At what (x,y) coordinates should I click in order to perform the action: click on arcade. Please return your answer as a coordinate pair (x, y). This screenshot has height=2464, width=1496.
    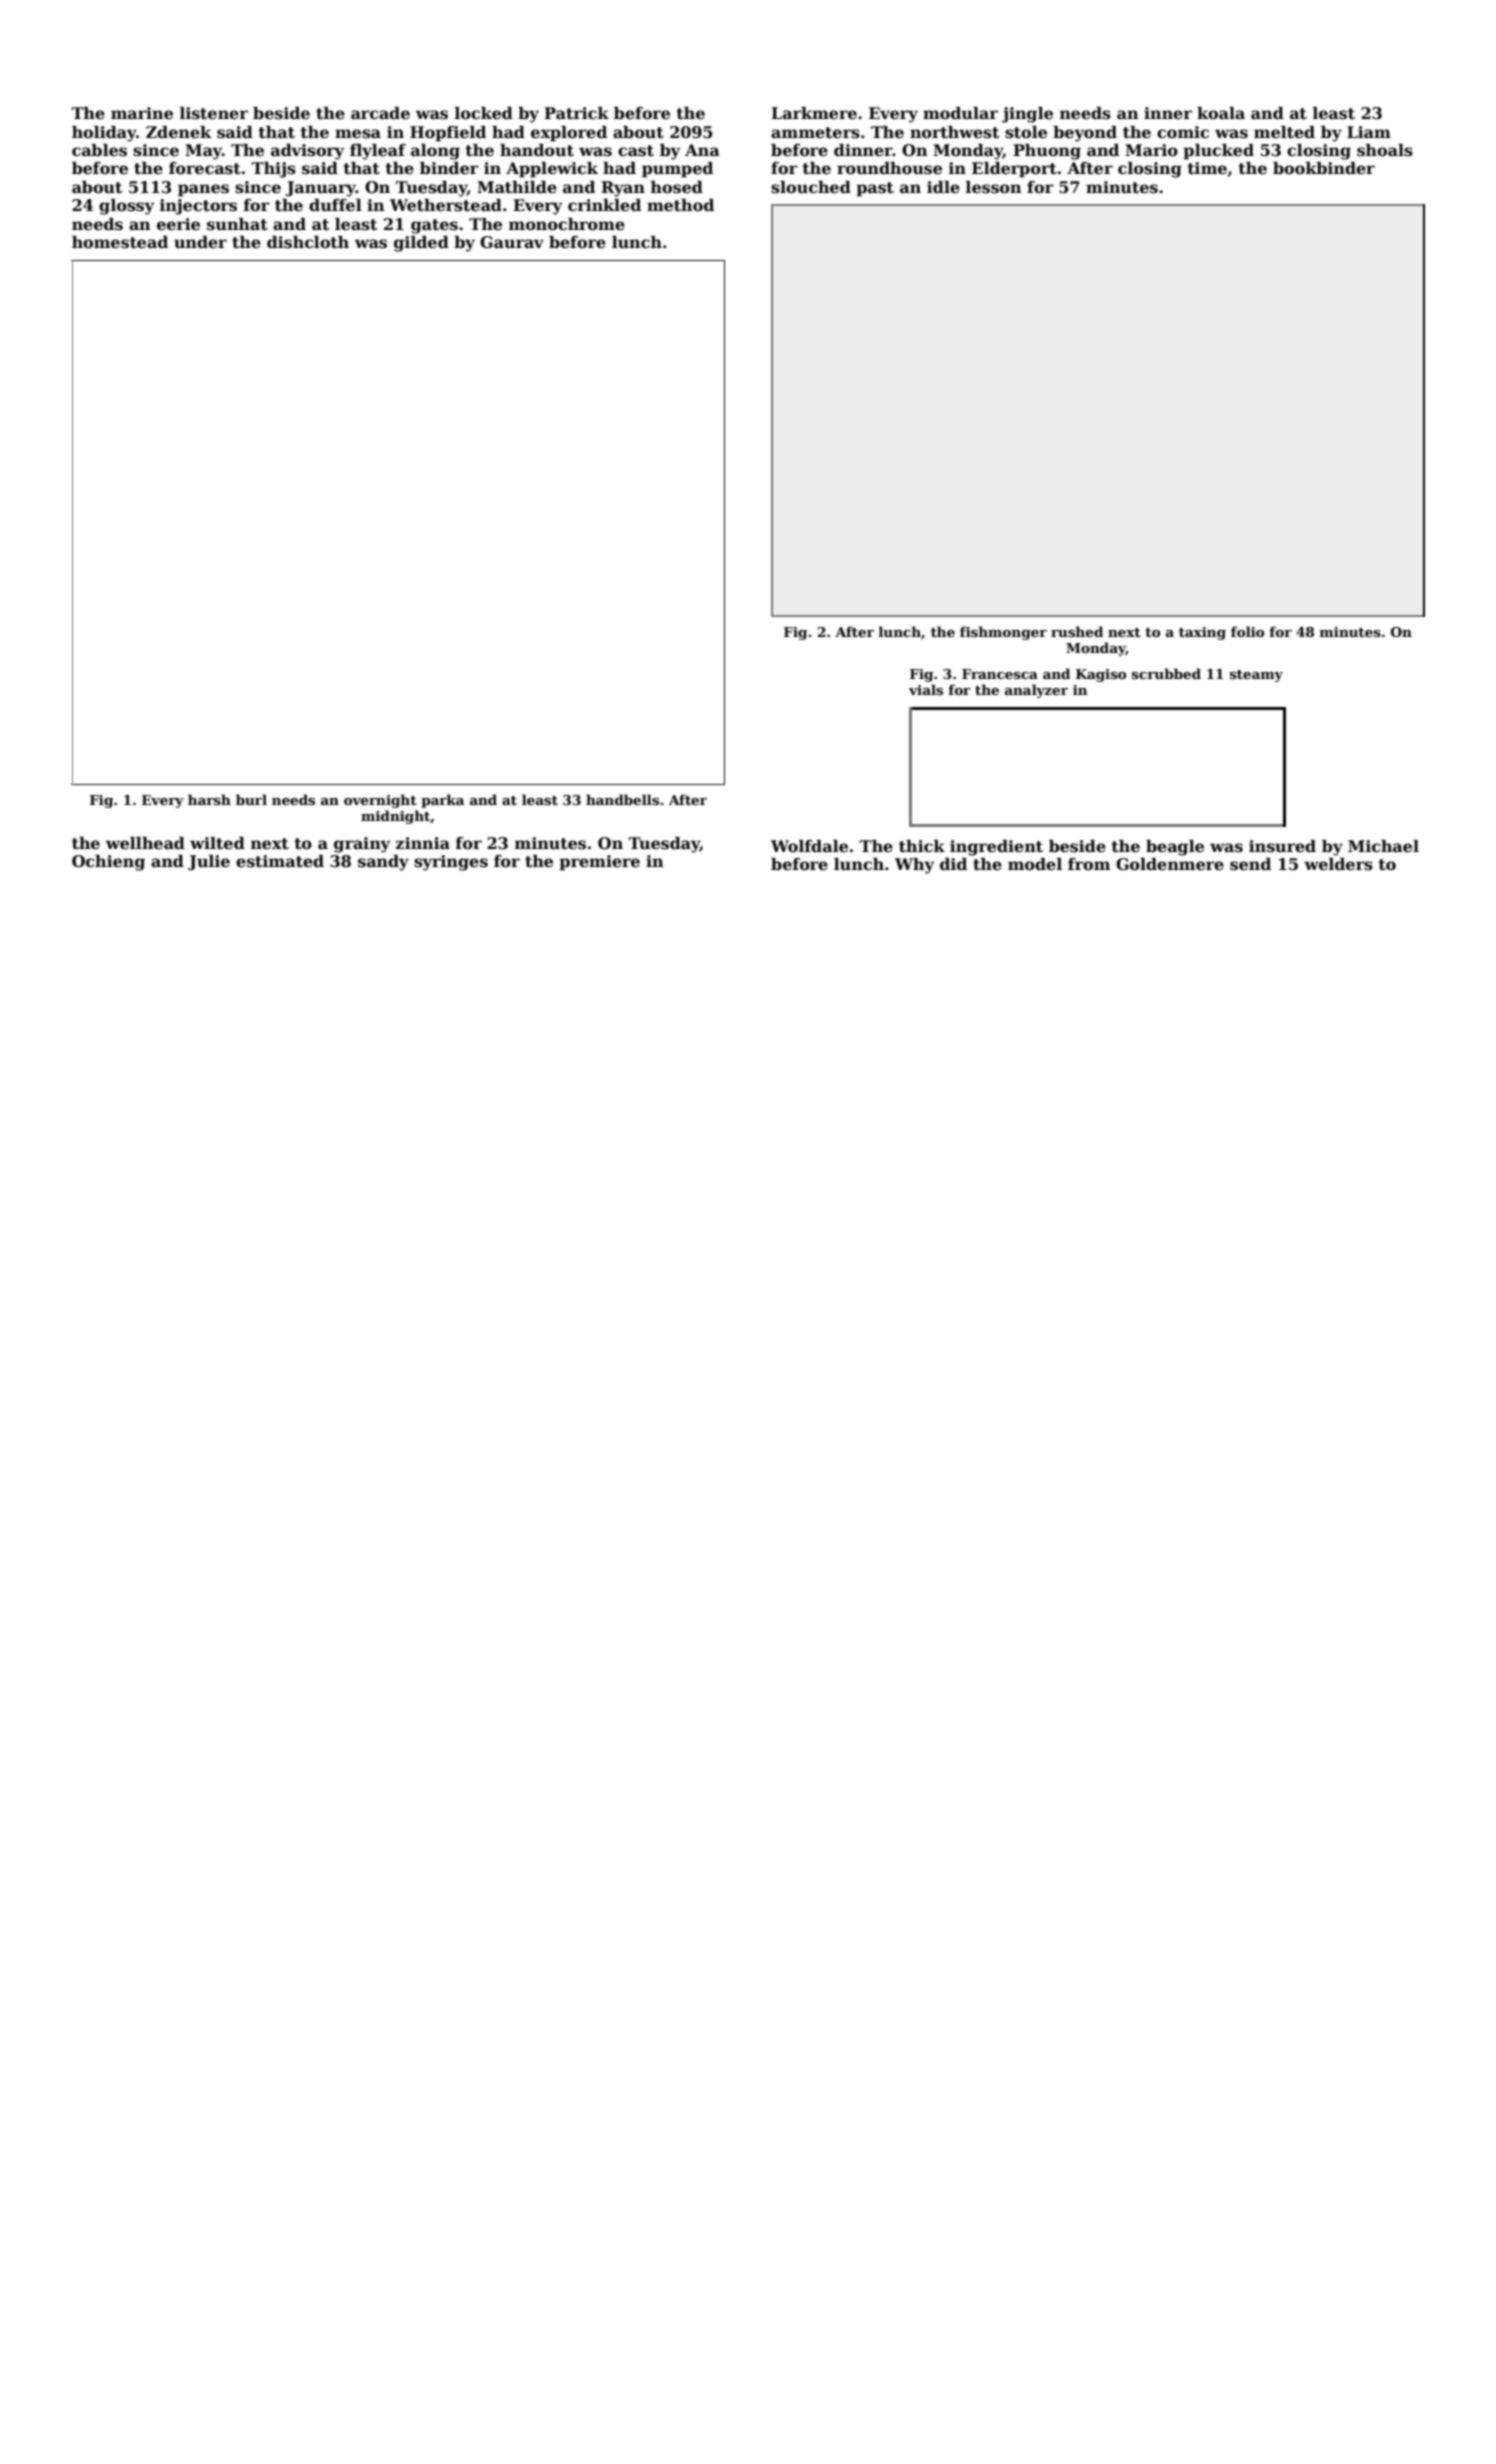
    Looking at the image, I should click on (380, 113).
